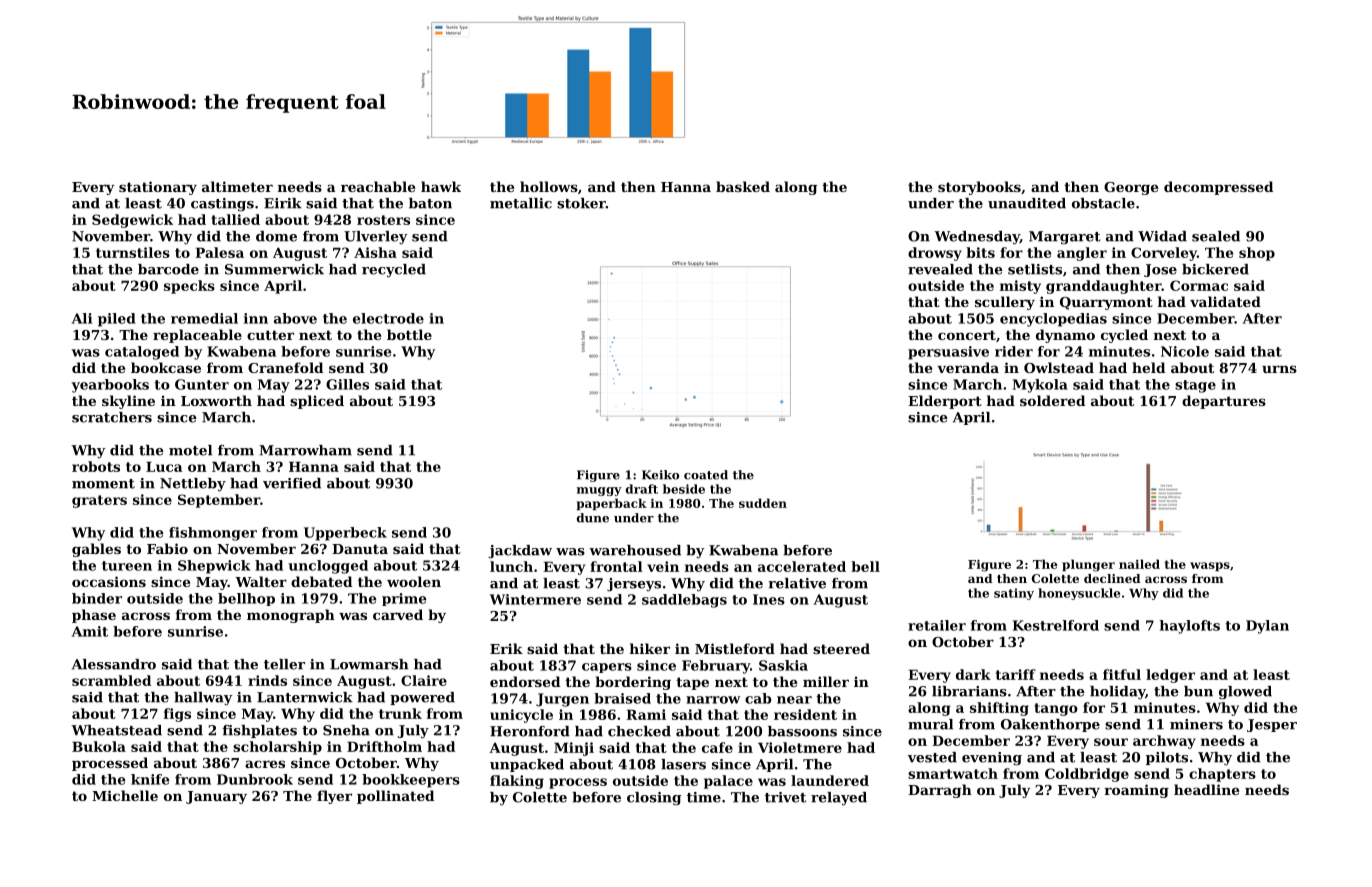 The width and height of the screenshot is (1372, 887). What do you see at coordinates (1088, 565) in the screenshot?
I see `plunger` at bounding box center [1088, 565].
